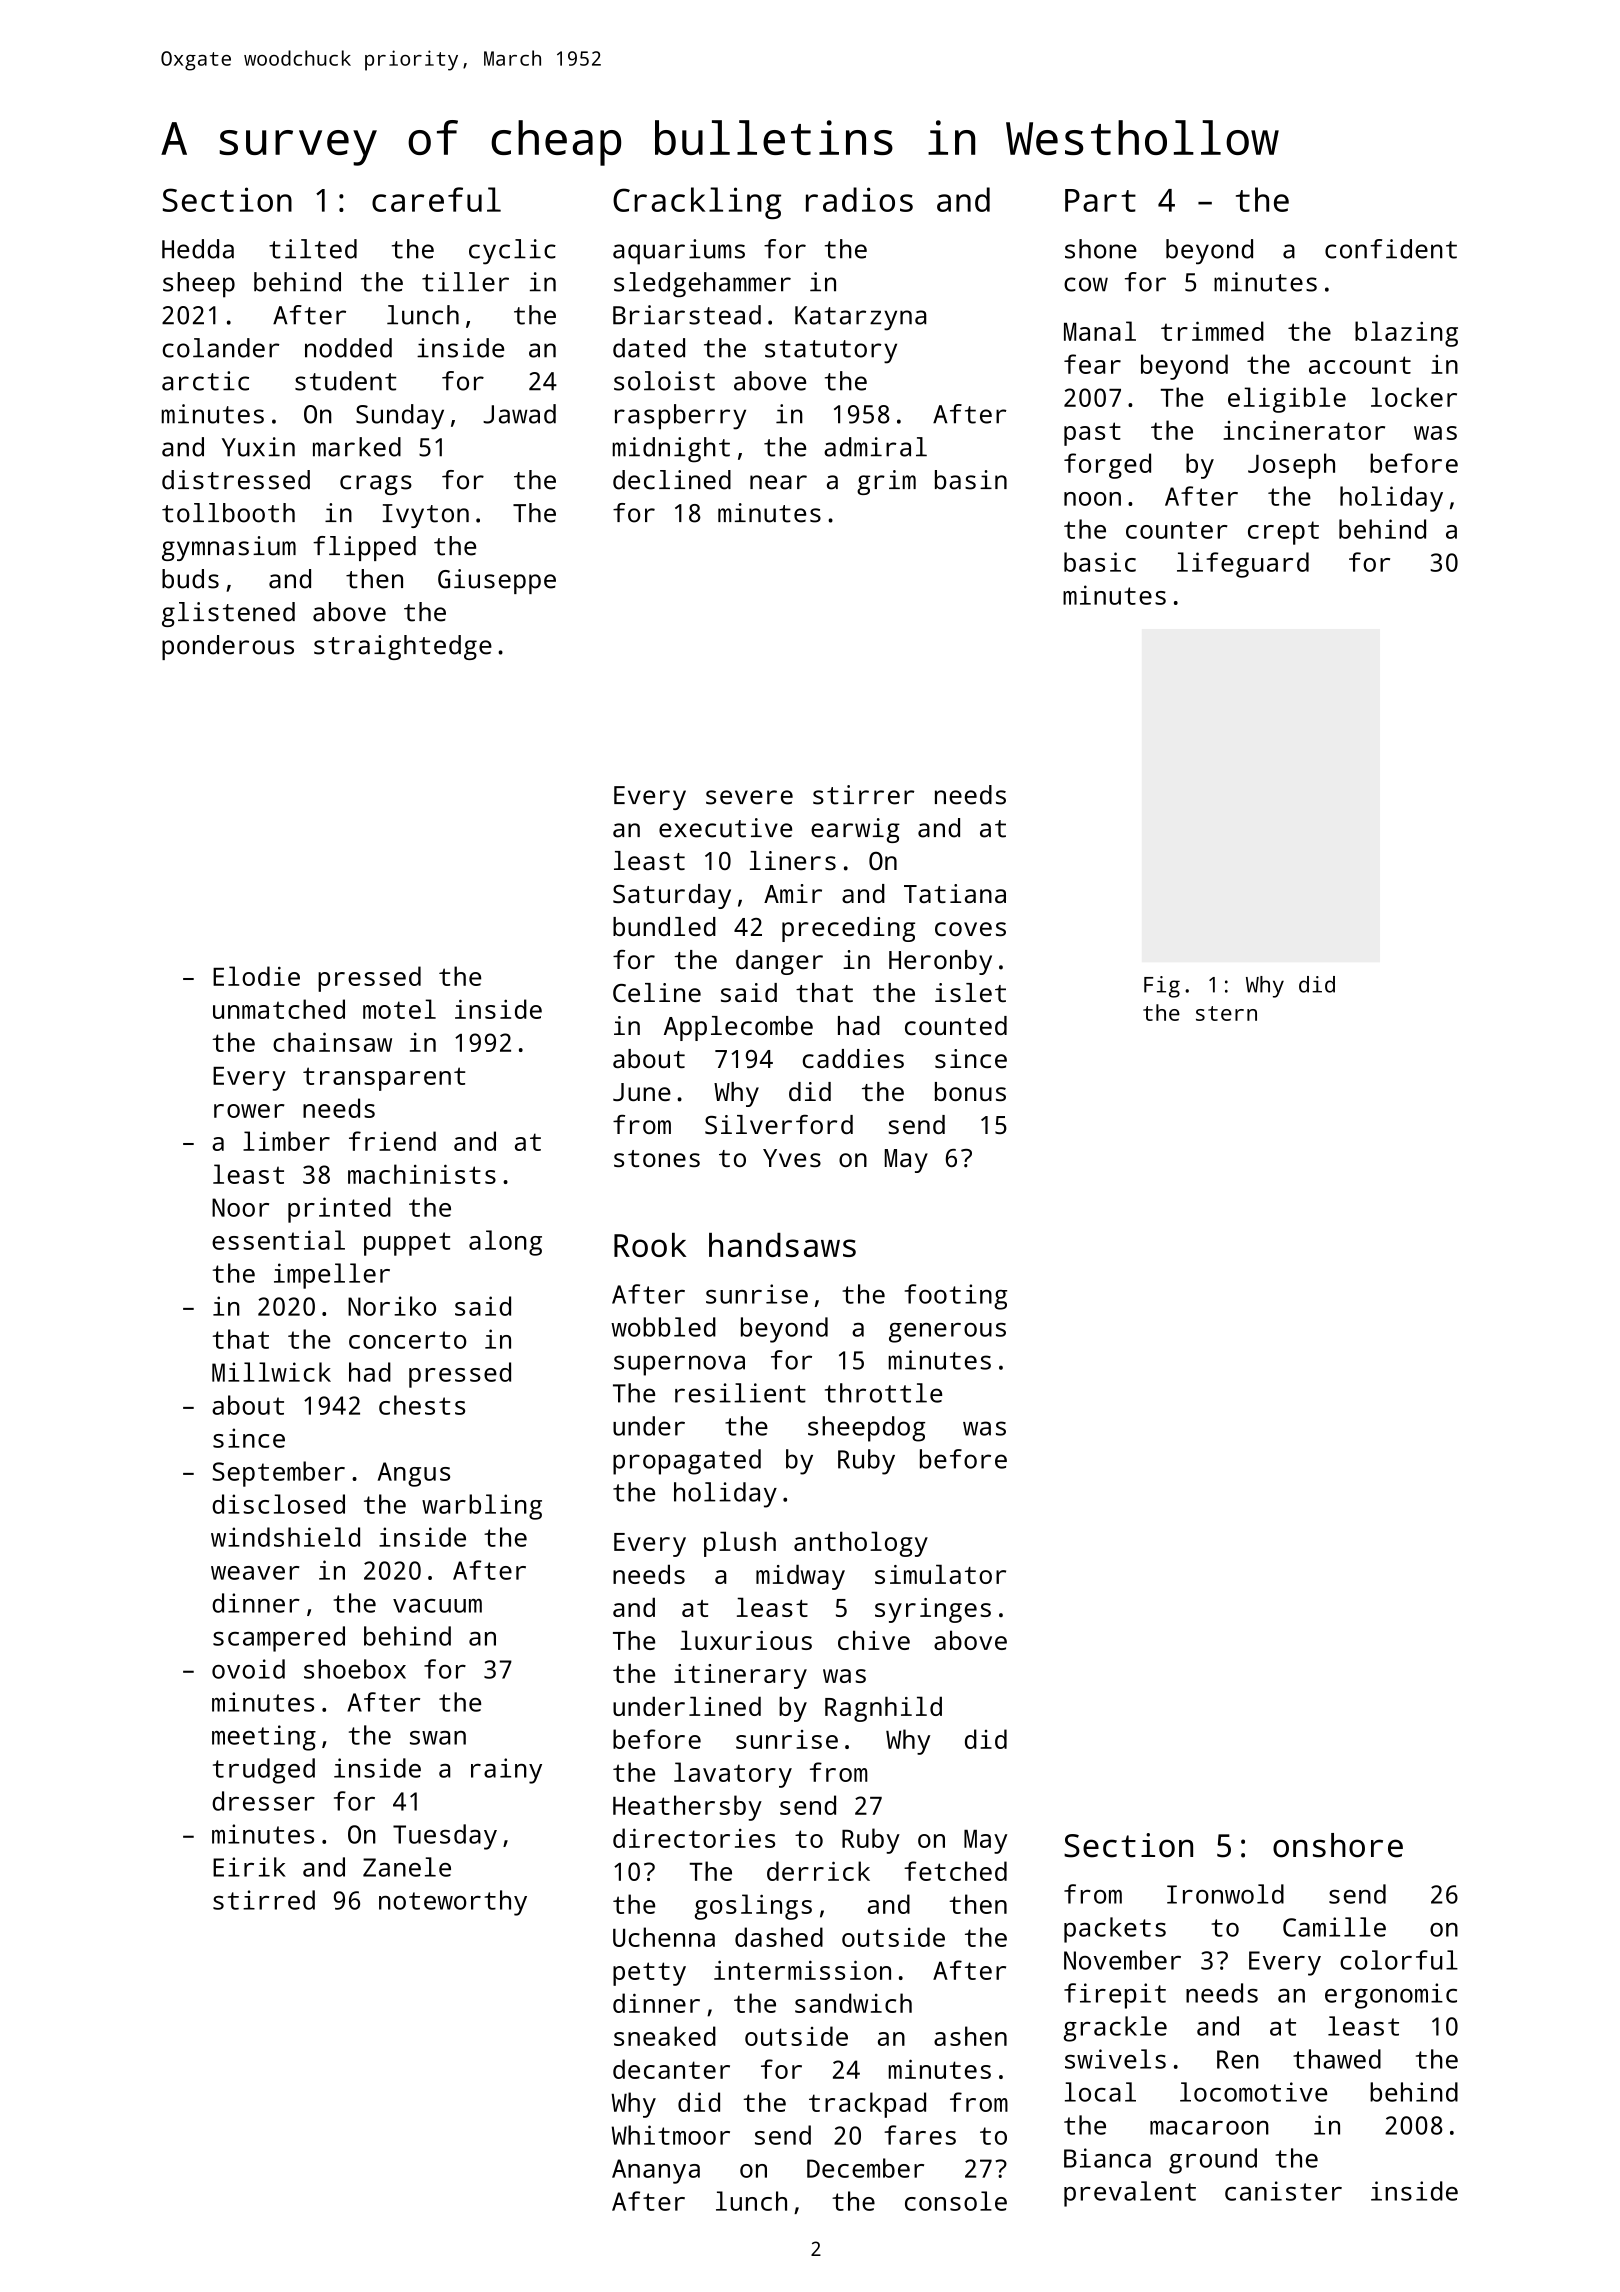 The width and height of the page is (1620, 2292). I want to click on buds, so click(190, 579).
